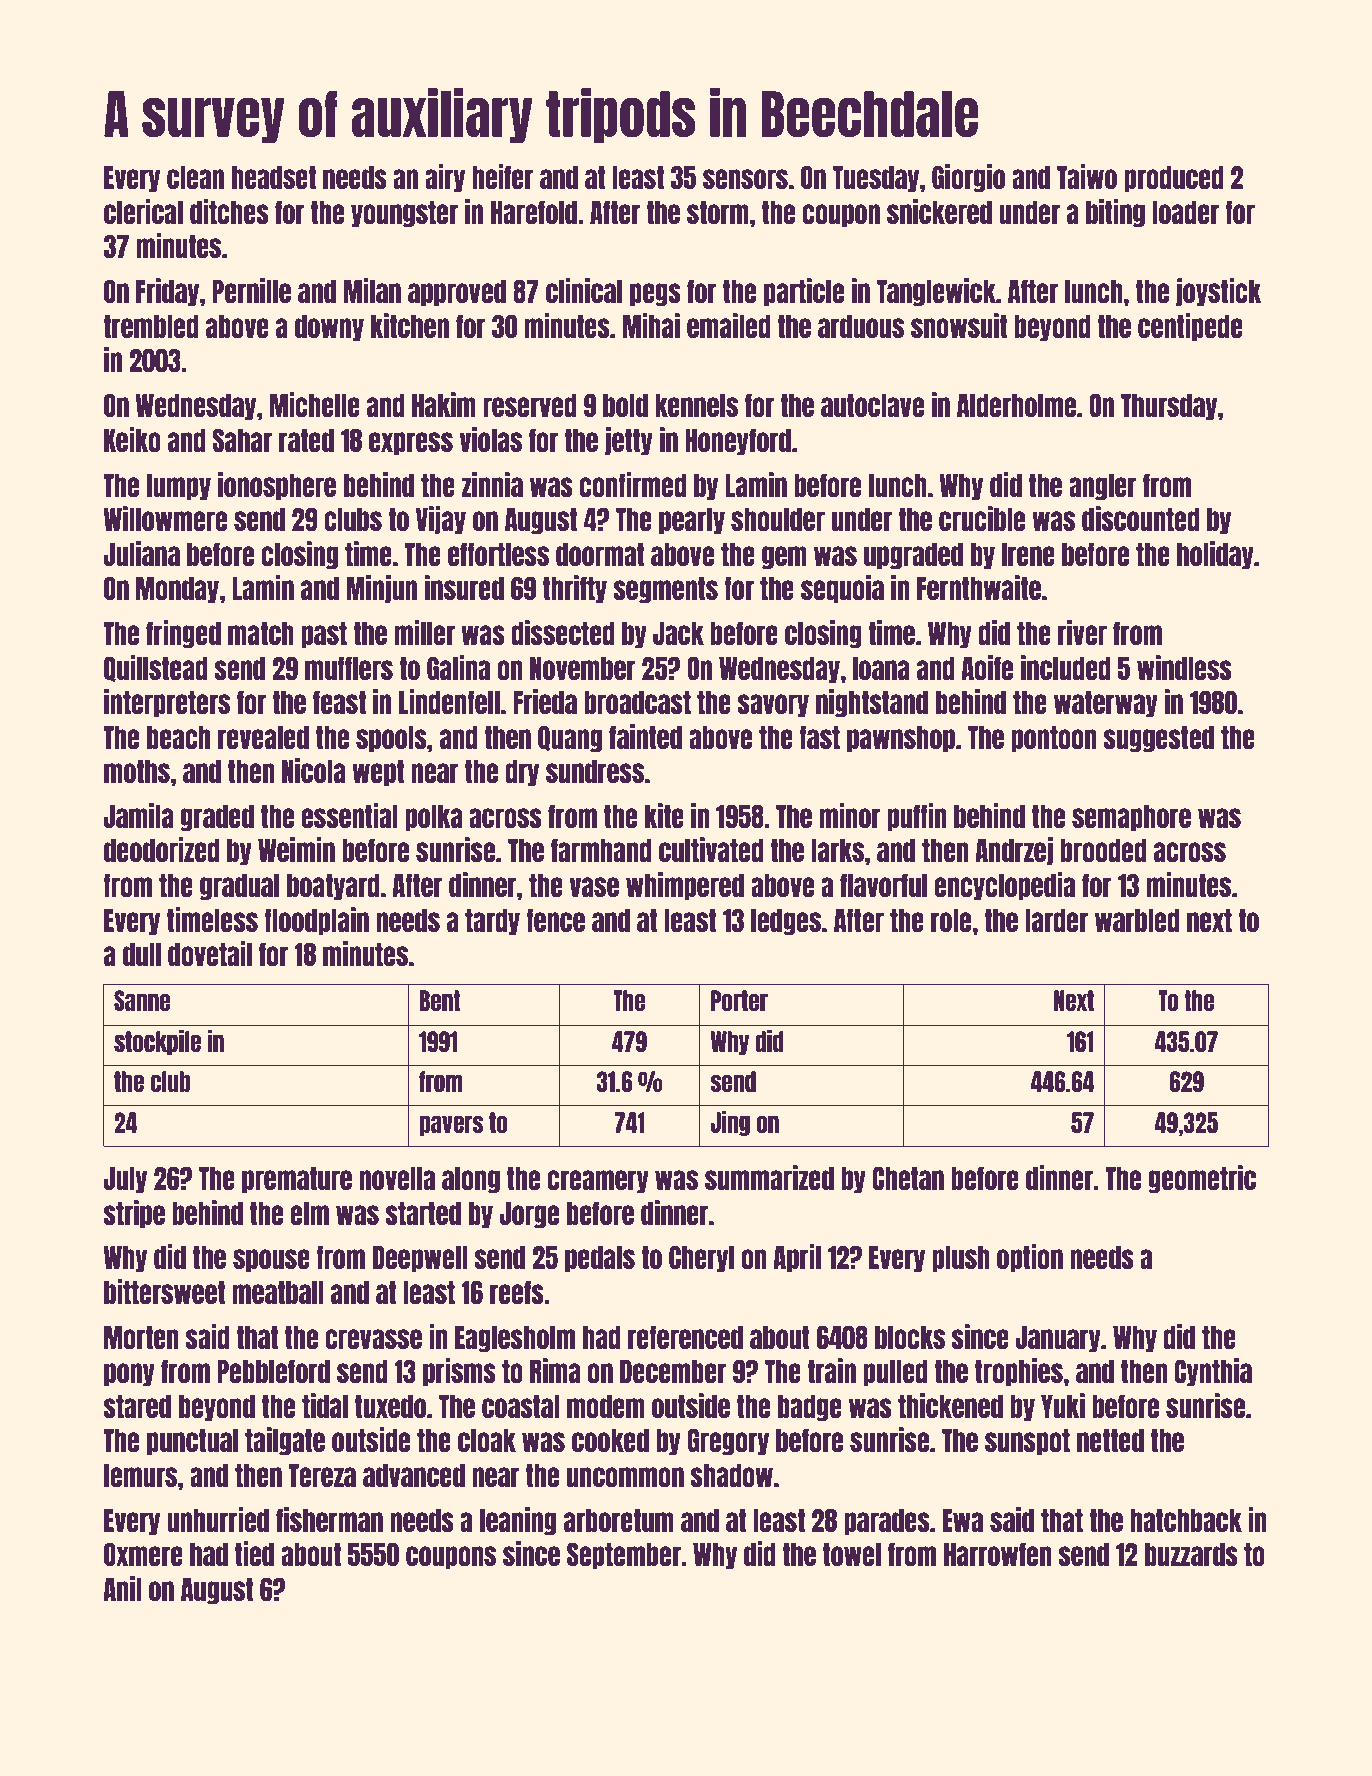 The image size is (1372, 1776). Describe the element at coordinates (852, 1554) in the document. I see `towel` at that location.
